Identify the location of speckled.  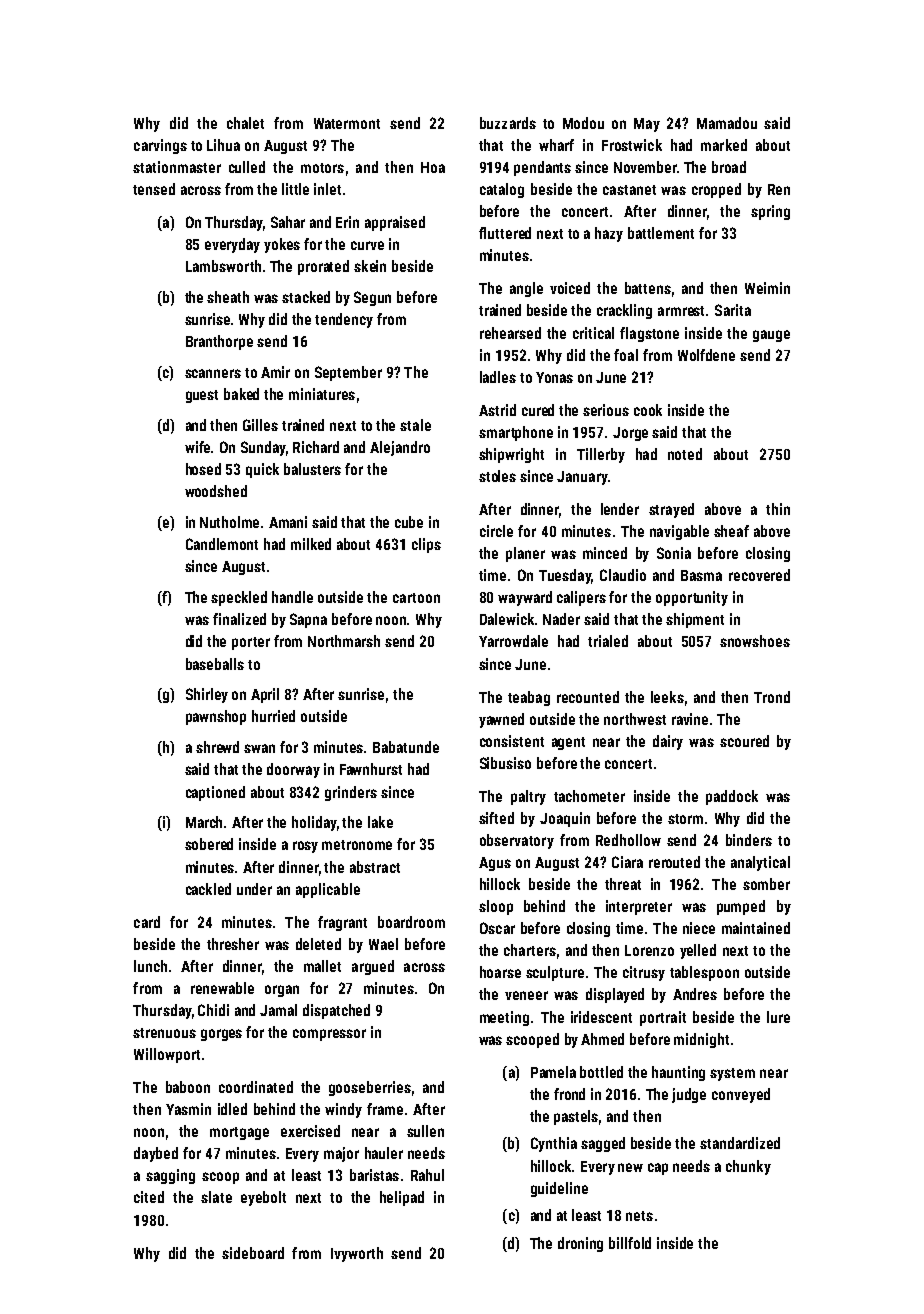
(239, 598).
